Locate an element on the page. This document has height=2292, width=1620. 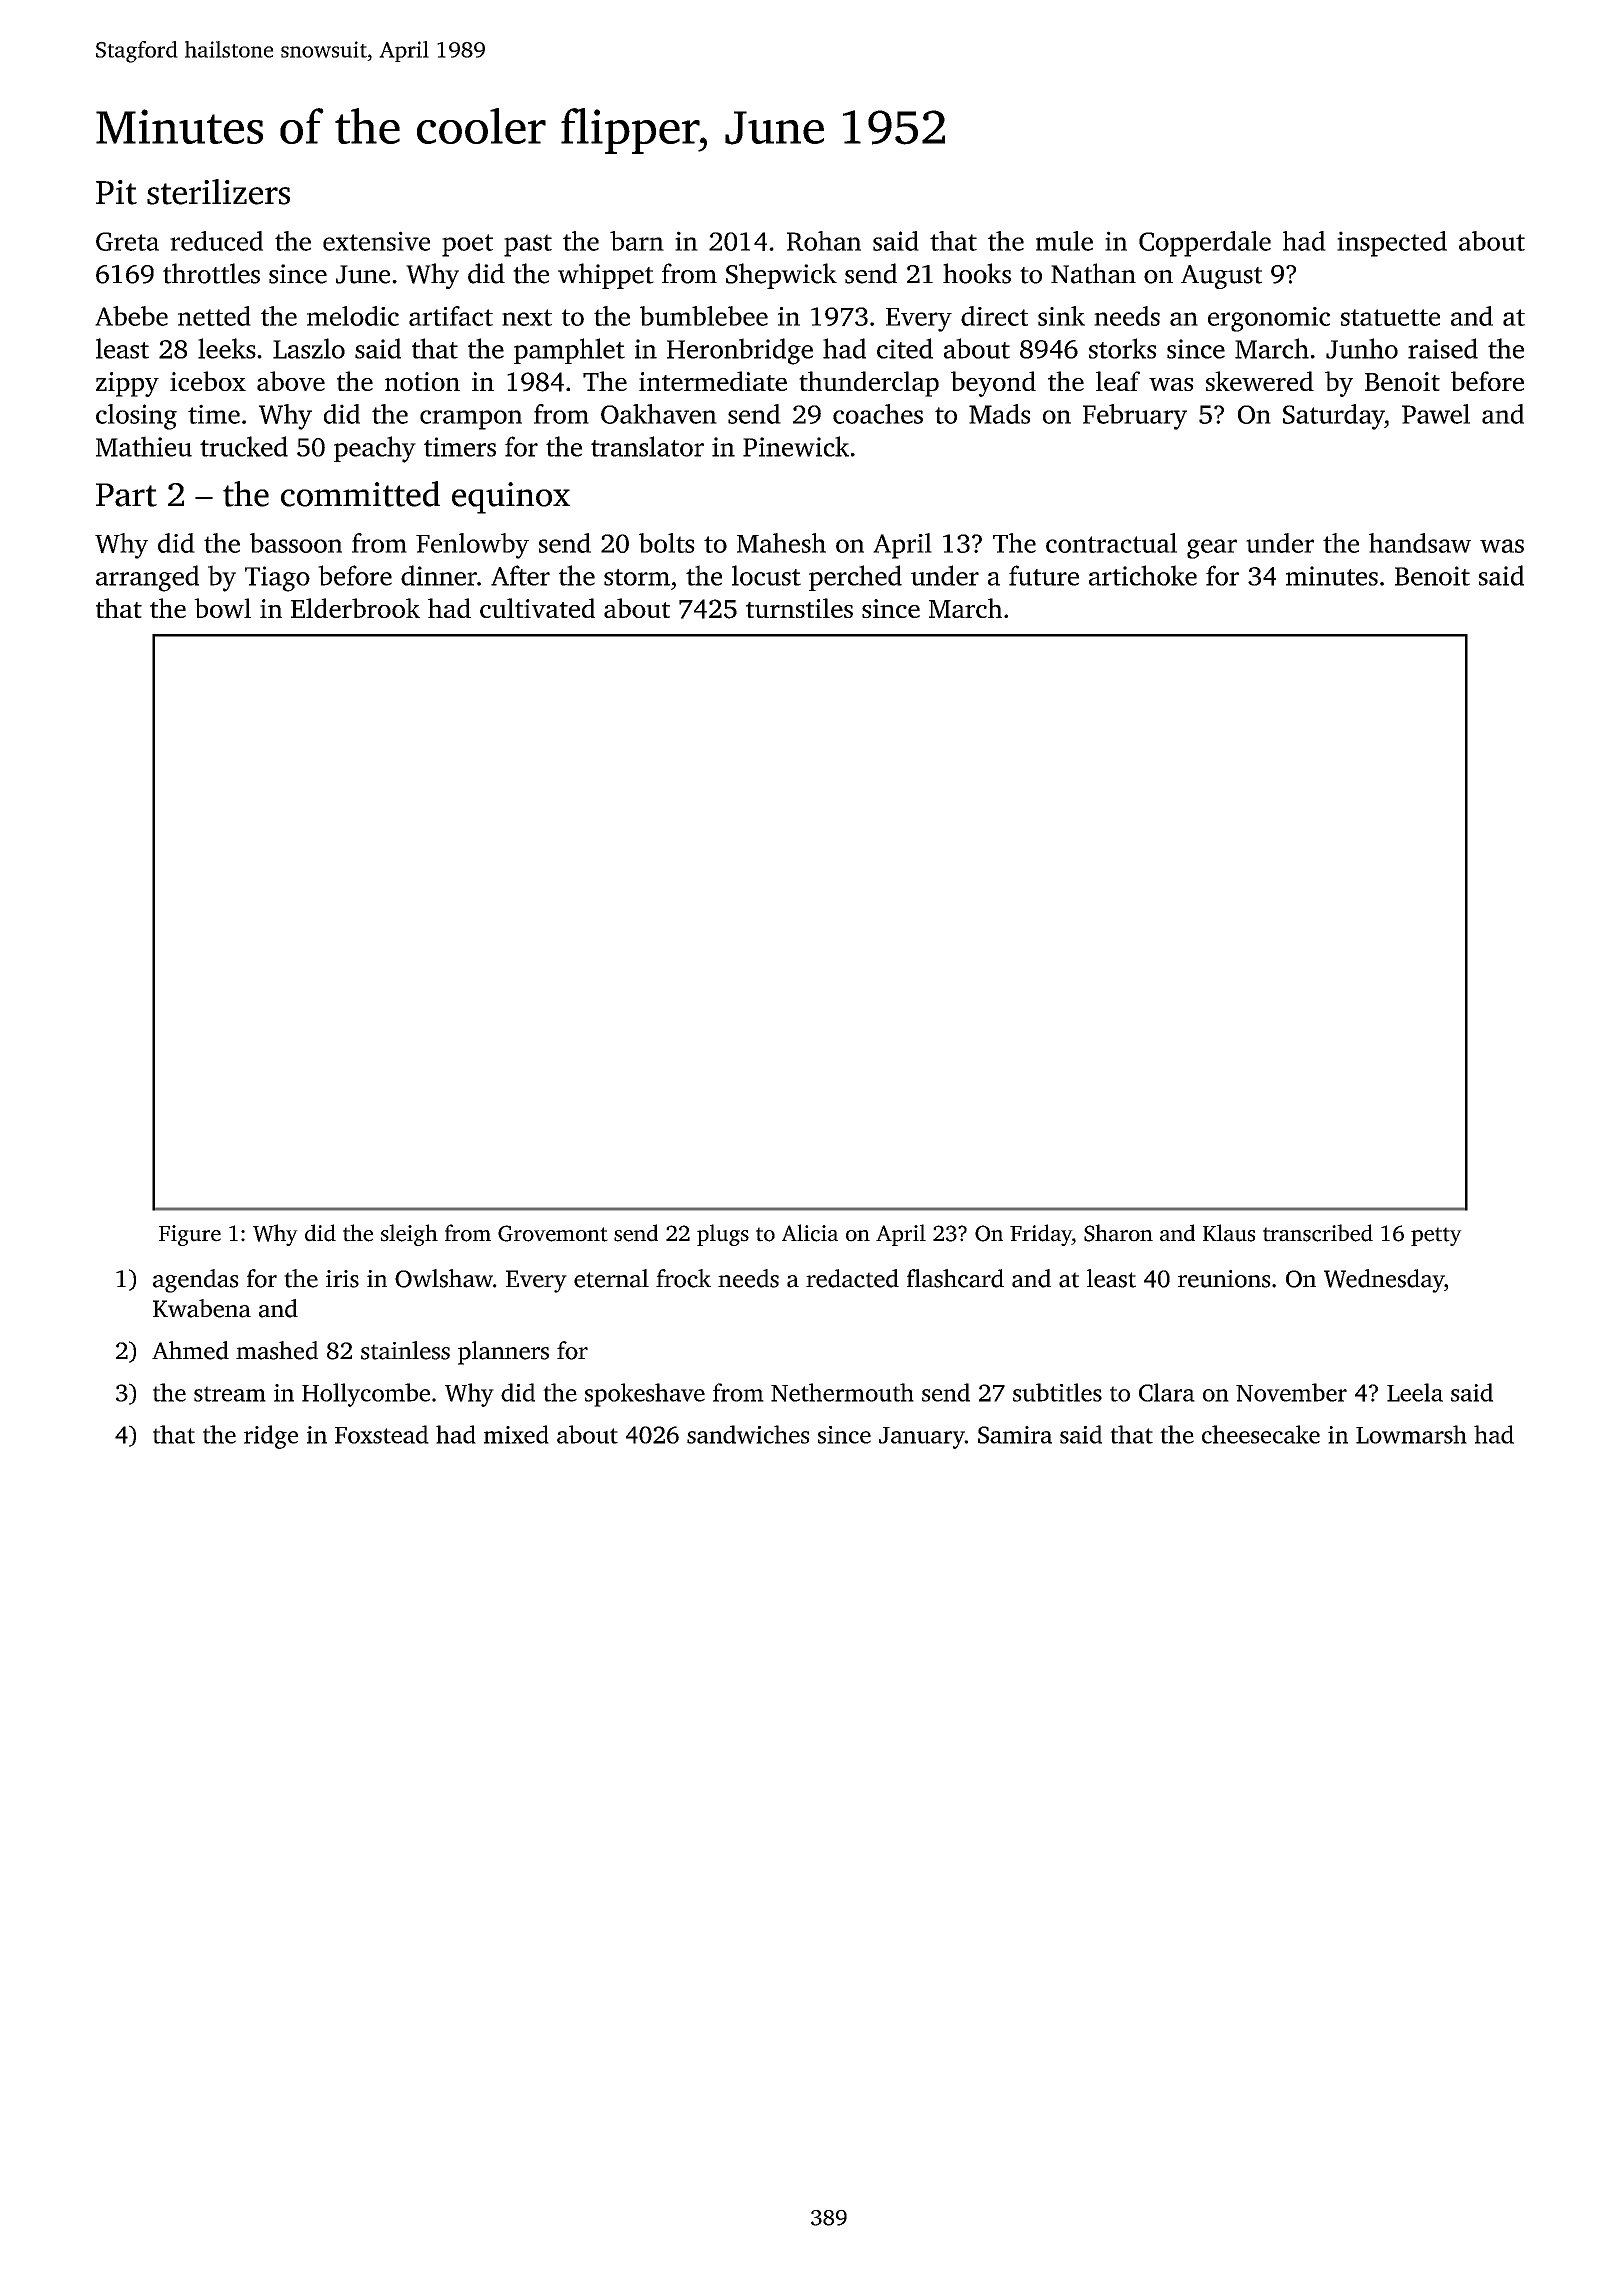
sterilizers is located at coordinates (218, 192).
